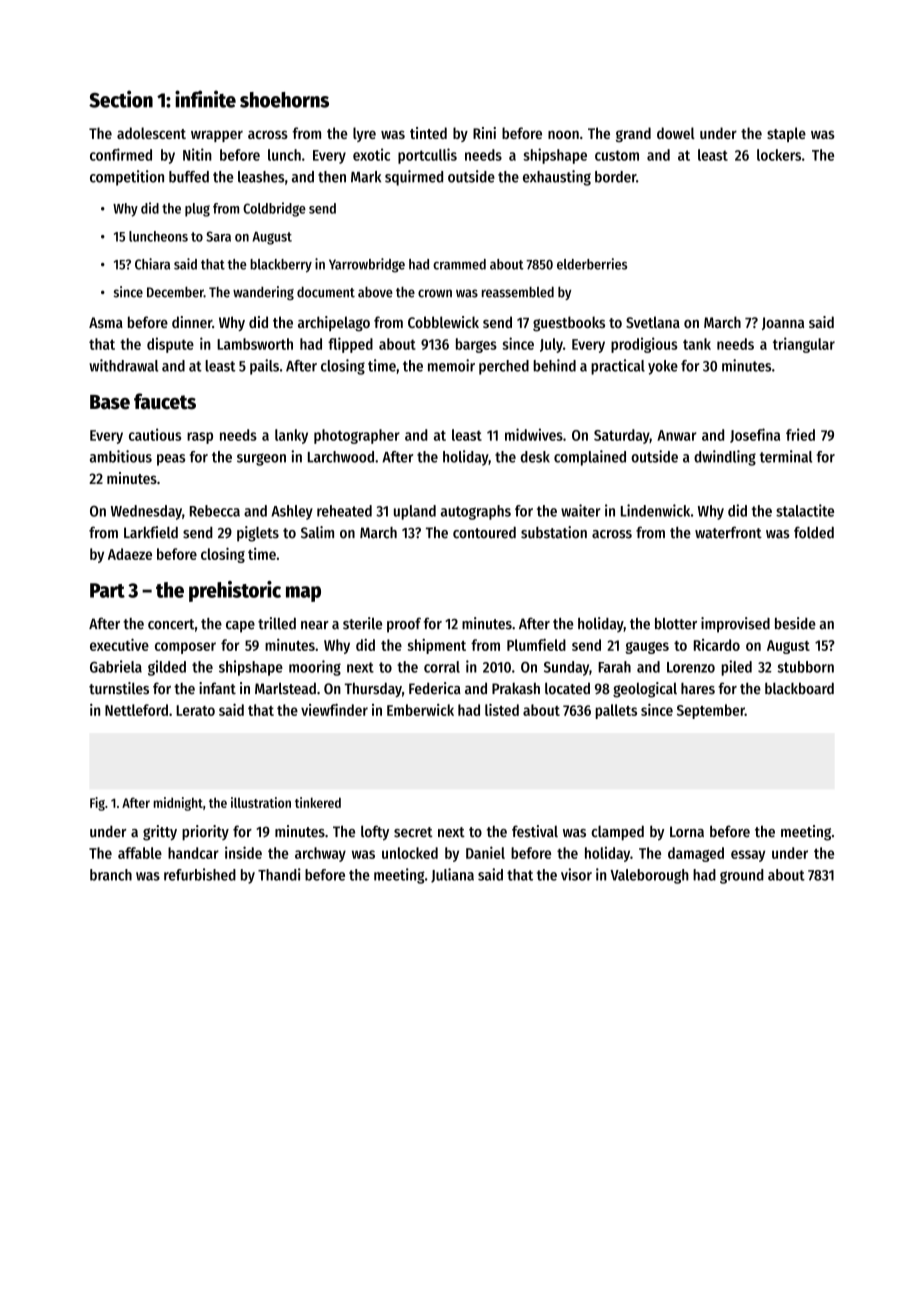 This screenshot has width=924, height=1308. What do you see at coordinates (663, 367) in the screenshot?
I see `yoke` at bounding box center [663, 367].
